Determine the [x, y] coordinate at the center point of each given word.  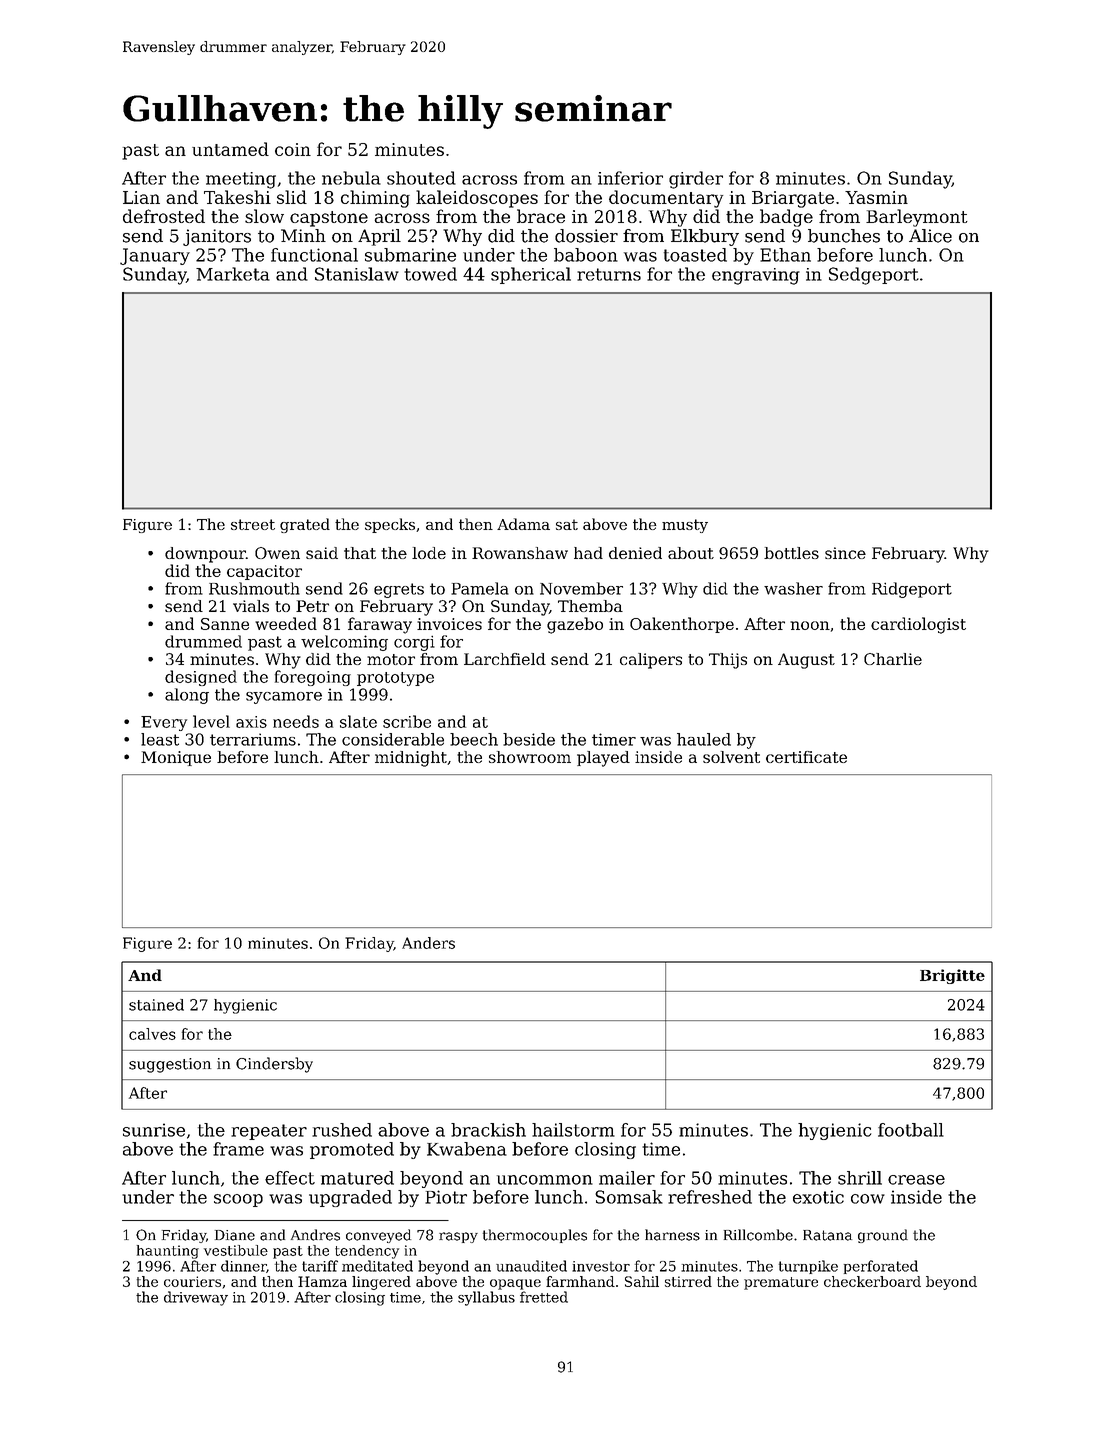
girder [696, 180]
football [911, 1130]
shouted [421, 178]
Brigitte [952, 976]
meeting [241, 180]
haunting [168, 1252]
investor [601, 1266]
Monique [176, 758]
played [603, 759]
